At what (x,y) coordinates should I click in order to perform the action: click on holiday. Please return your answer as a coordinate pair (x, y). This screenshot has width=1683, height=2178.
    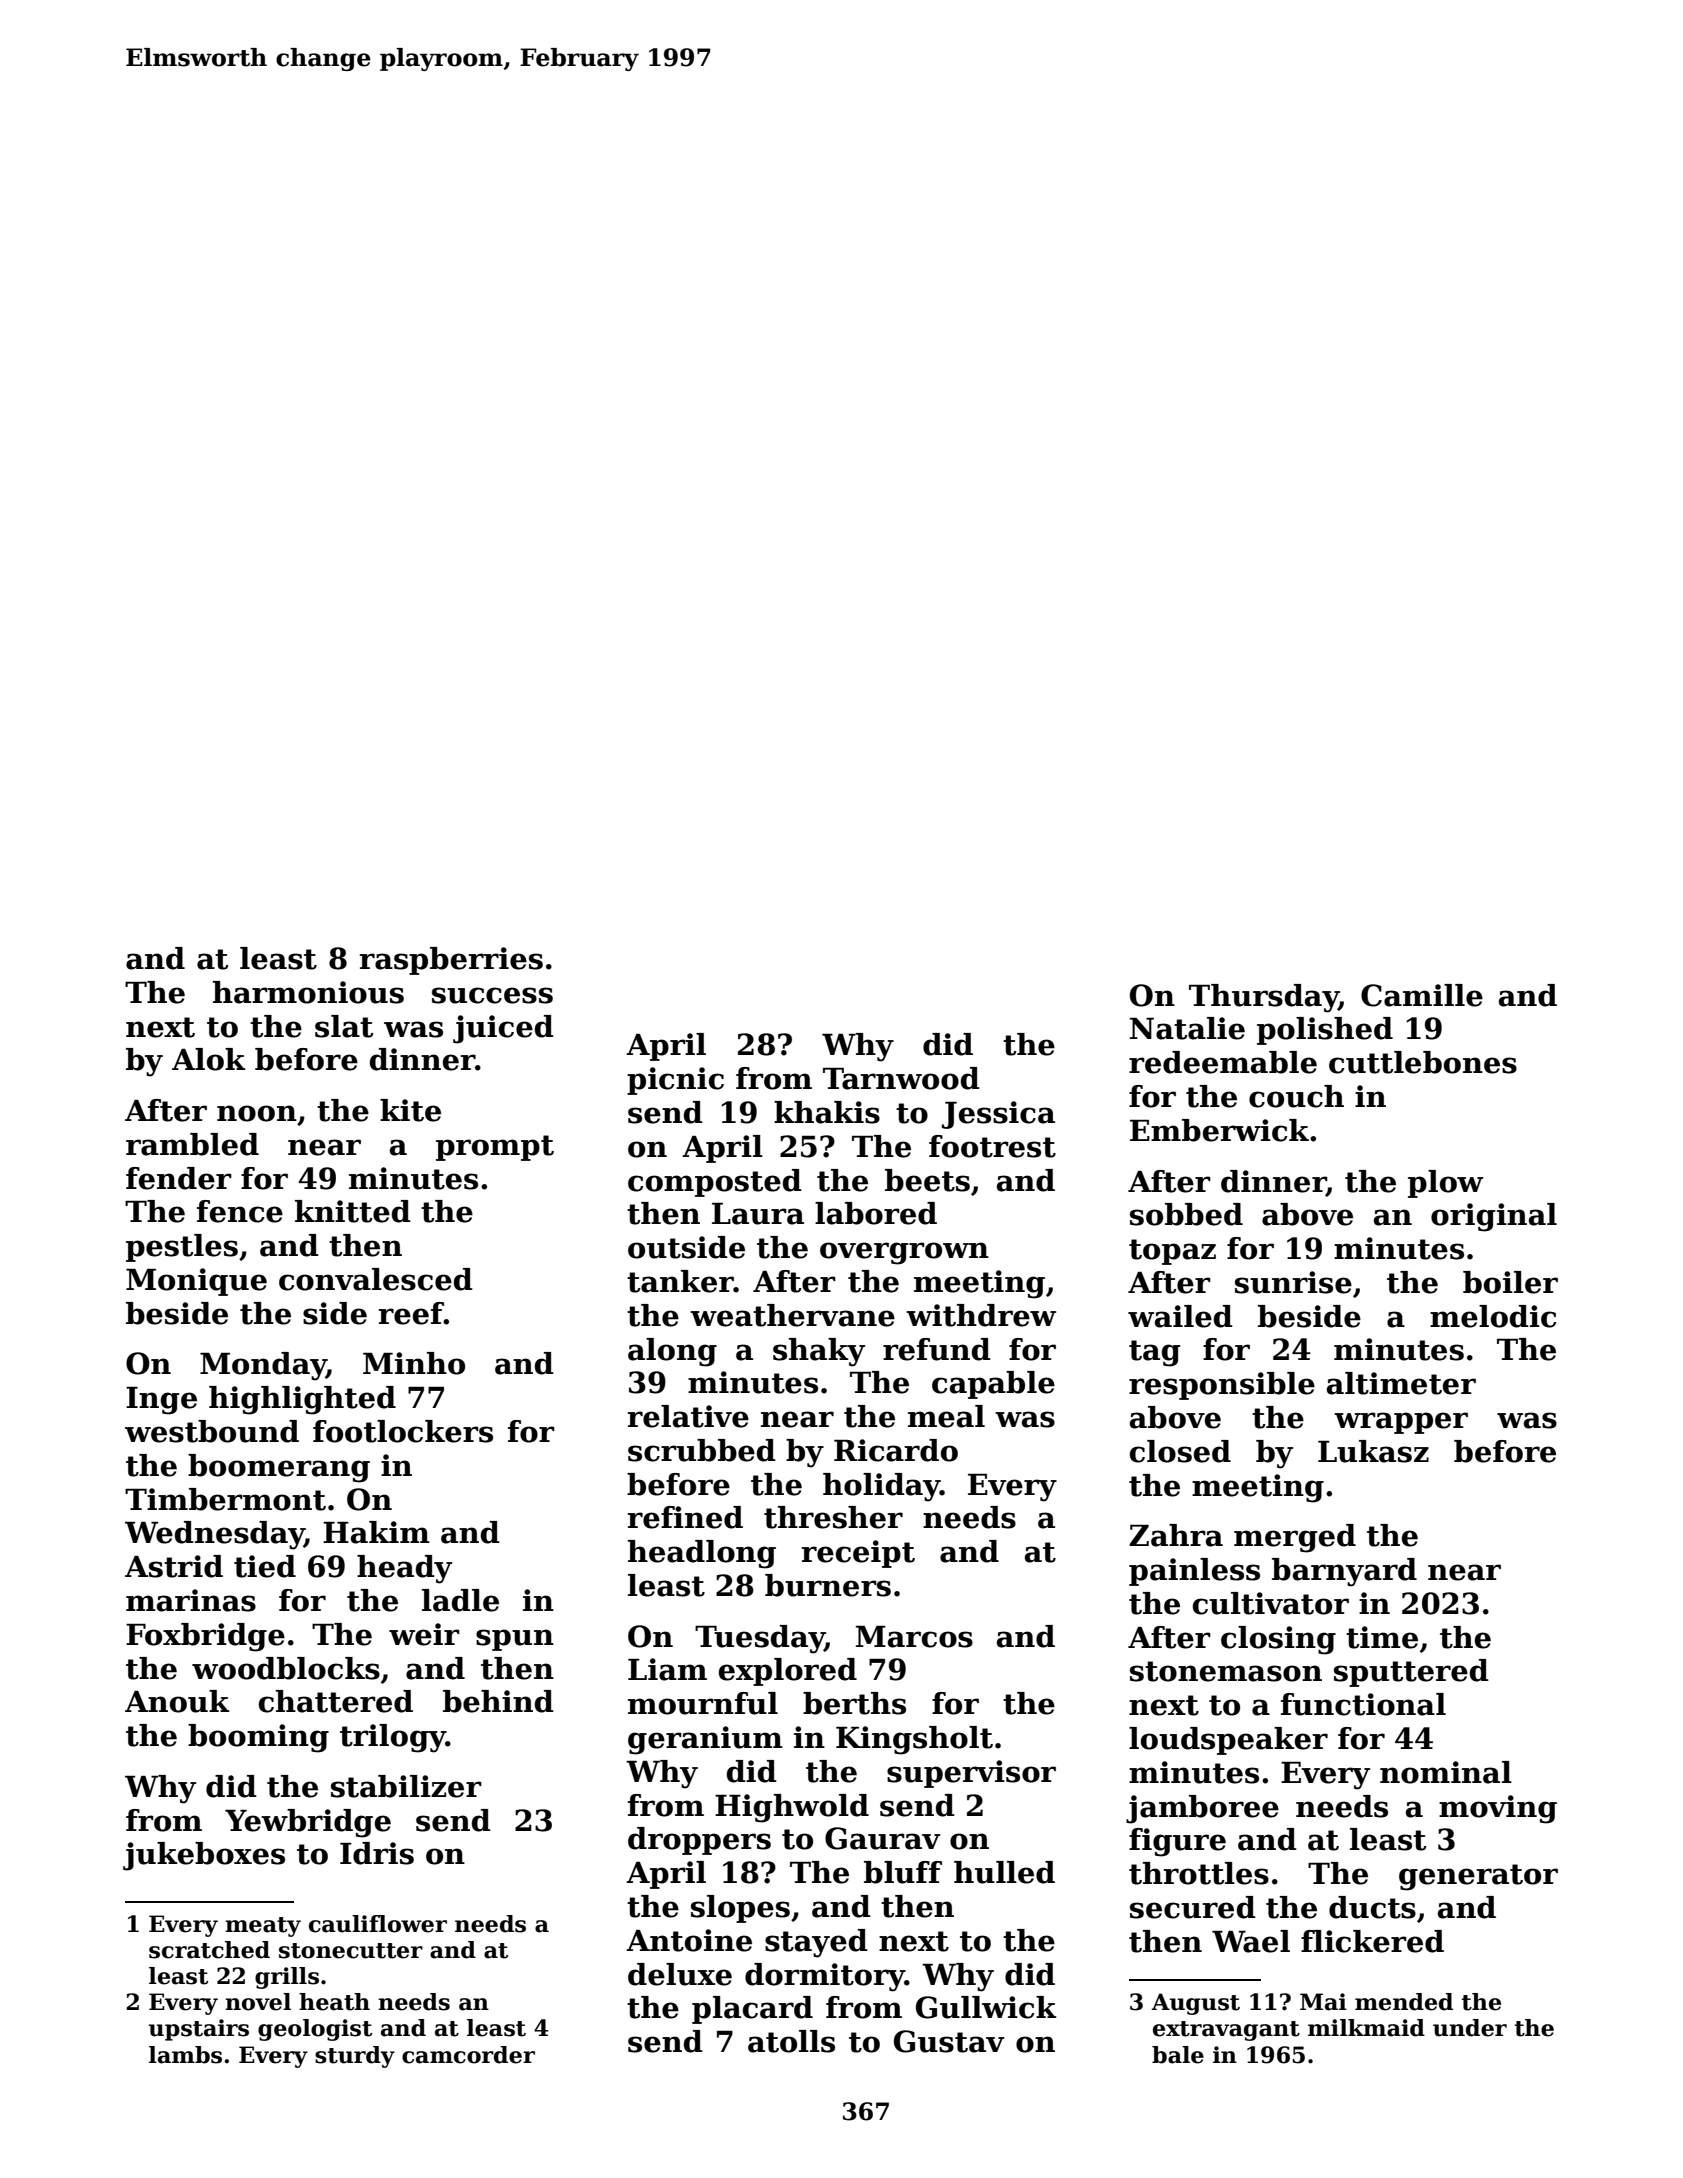
    Looking at the image, I should click on (881, 1487).
